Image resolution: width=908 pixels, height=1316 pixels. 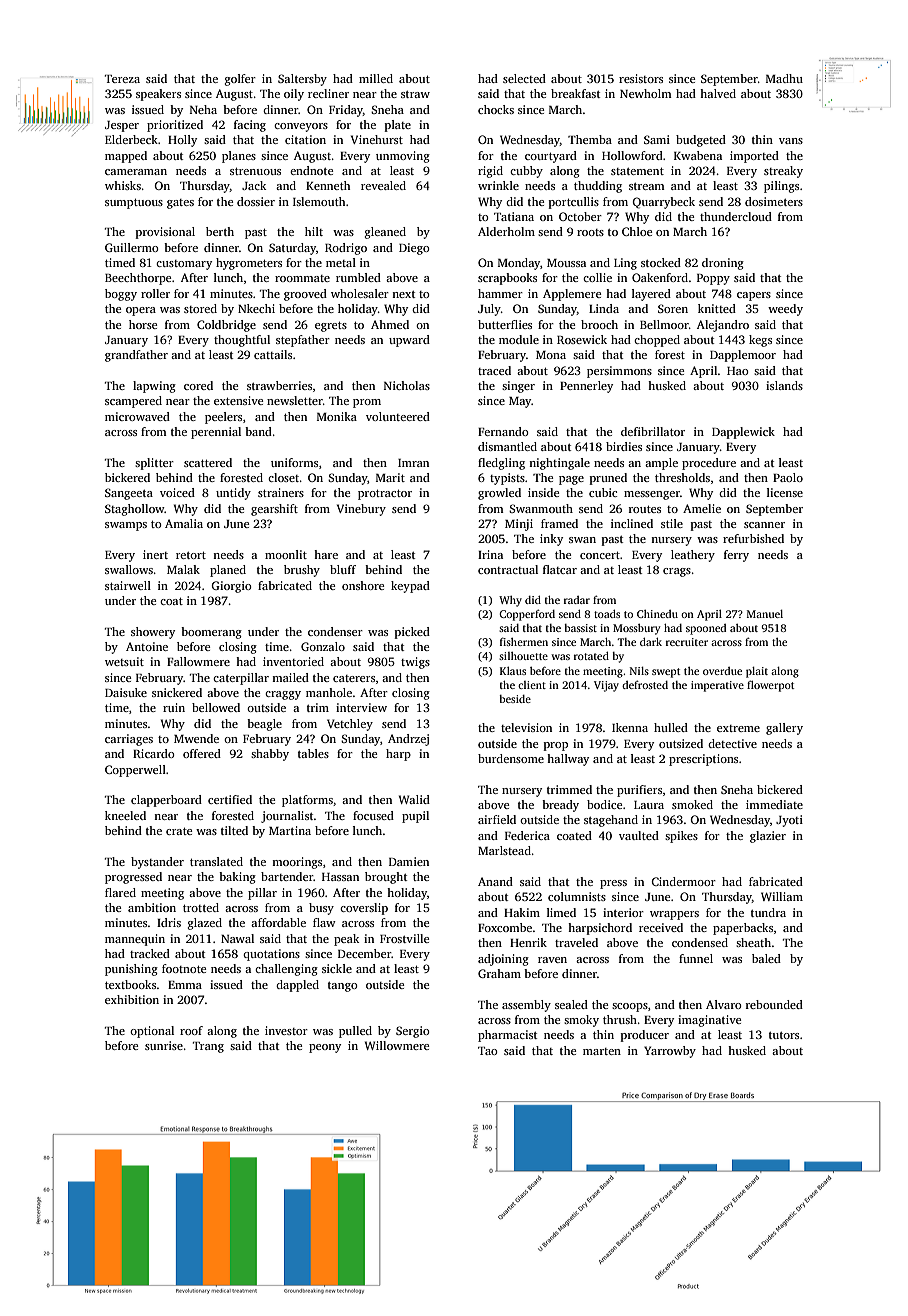 I want to click on ample, so click(x=661, y=464).
